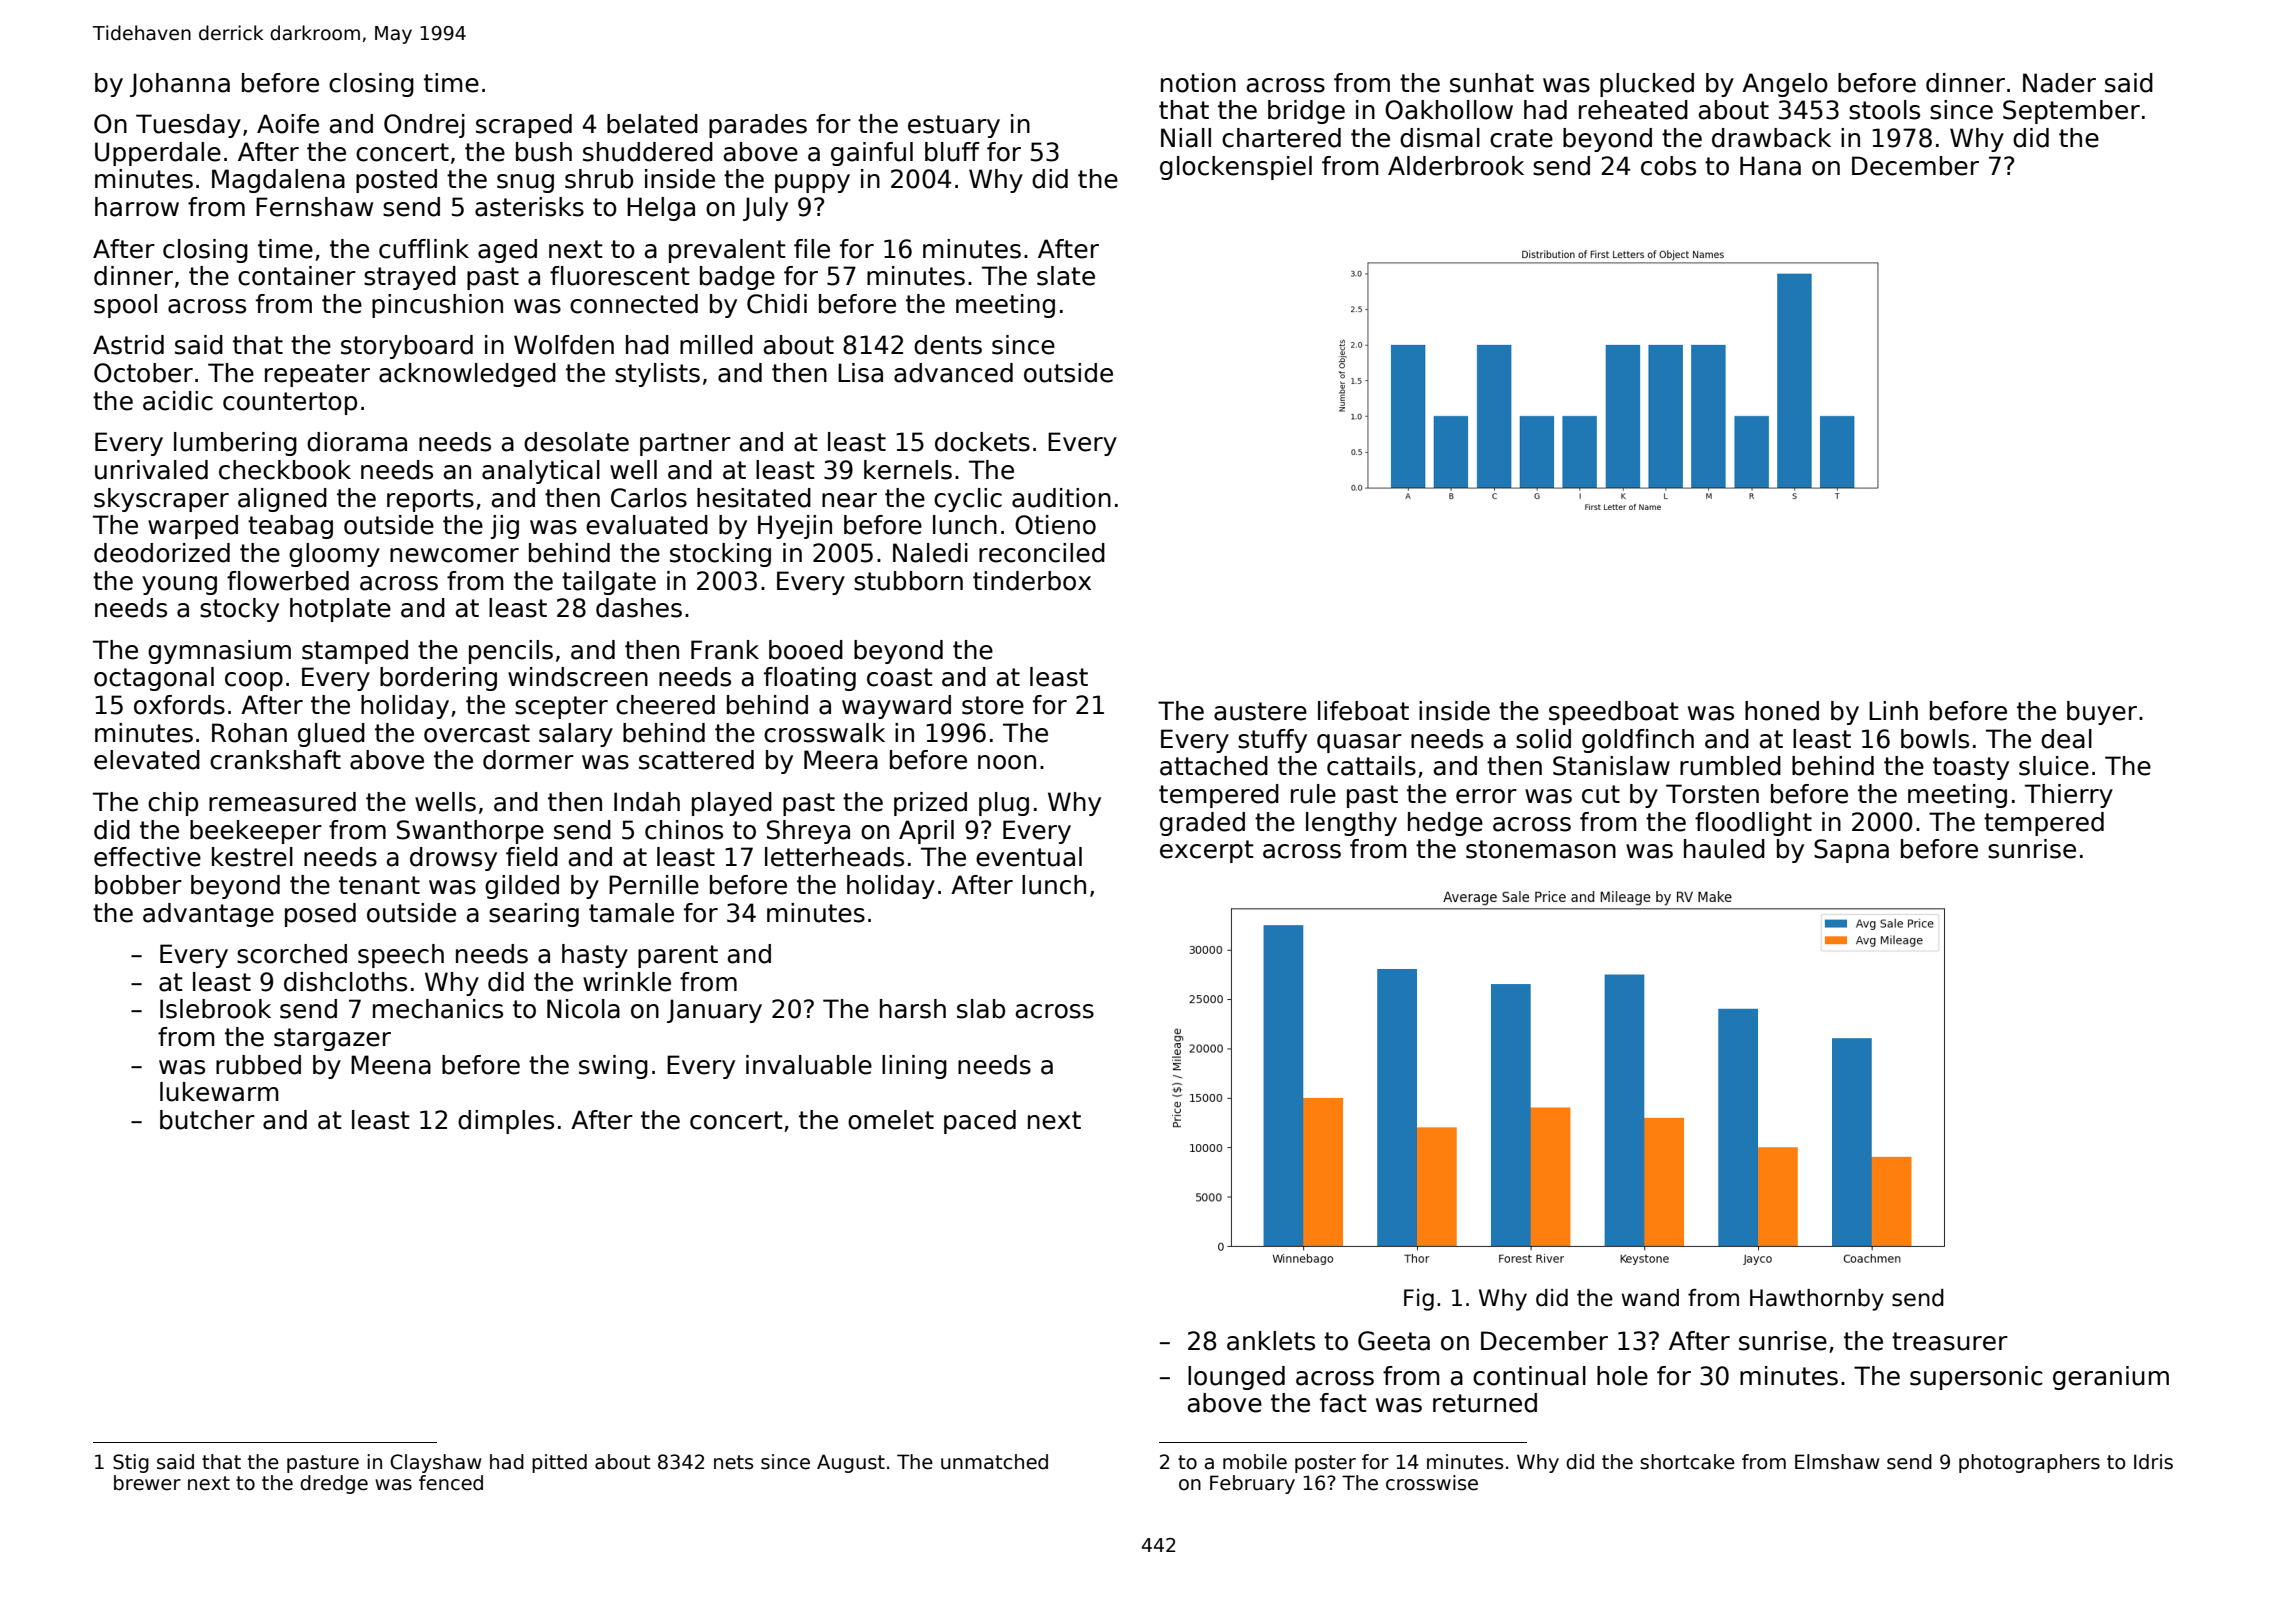 The width and height of the screenshot is (2282, 1614). I want to click on parades, so click(758, 126).
